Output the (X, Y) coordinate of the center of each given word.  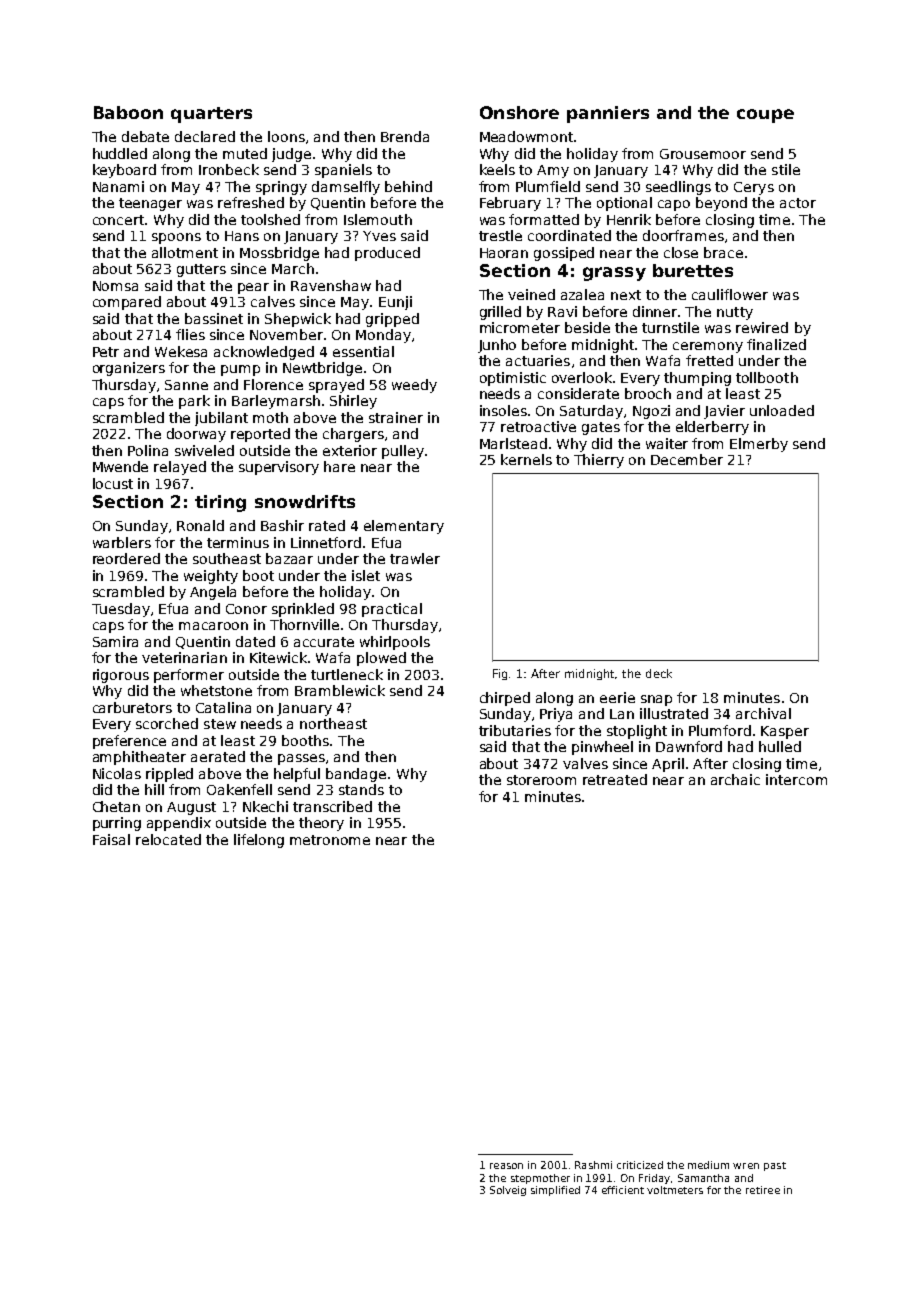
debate (145, 136)
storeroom (541, 780)
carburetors (132, 707)
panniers (608, 114)
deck (659, 673)
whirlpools (395, 643)
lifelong (259, 841)
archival (763, 713)
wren (746, 1166)
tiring (220, 503)
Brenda (405, 136)
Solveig (508, 1191)
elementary (404, 527)
